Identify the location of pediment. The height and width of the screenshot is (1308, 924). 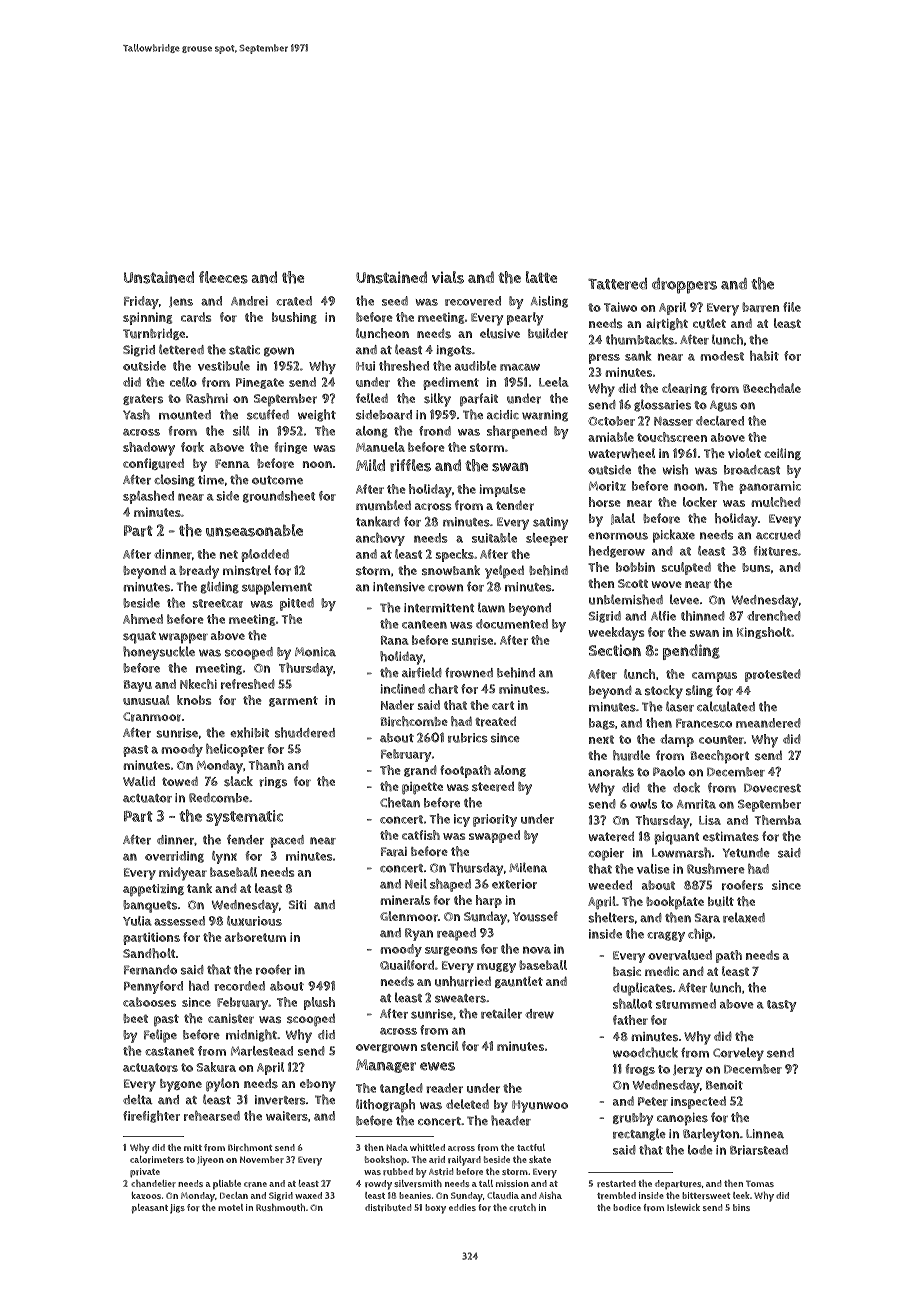
(451, 383).
